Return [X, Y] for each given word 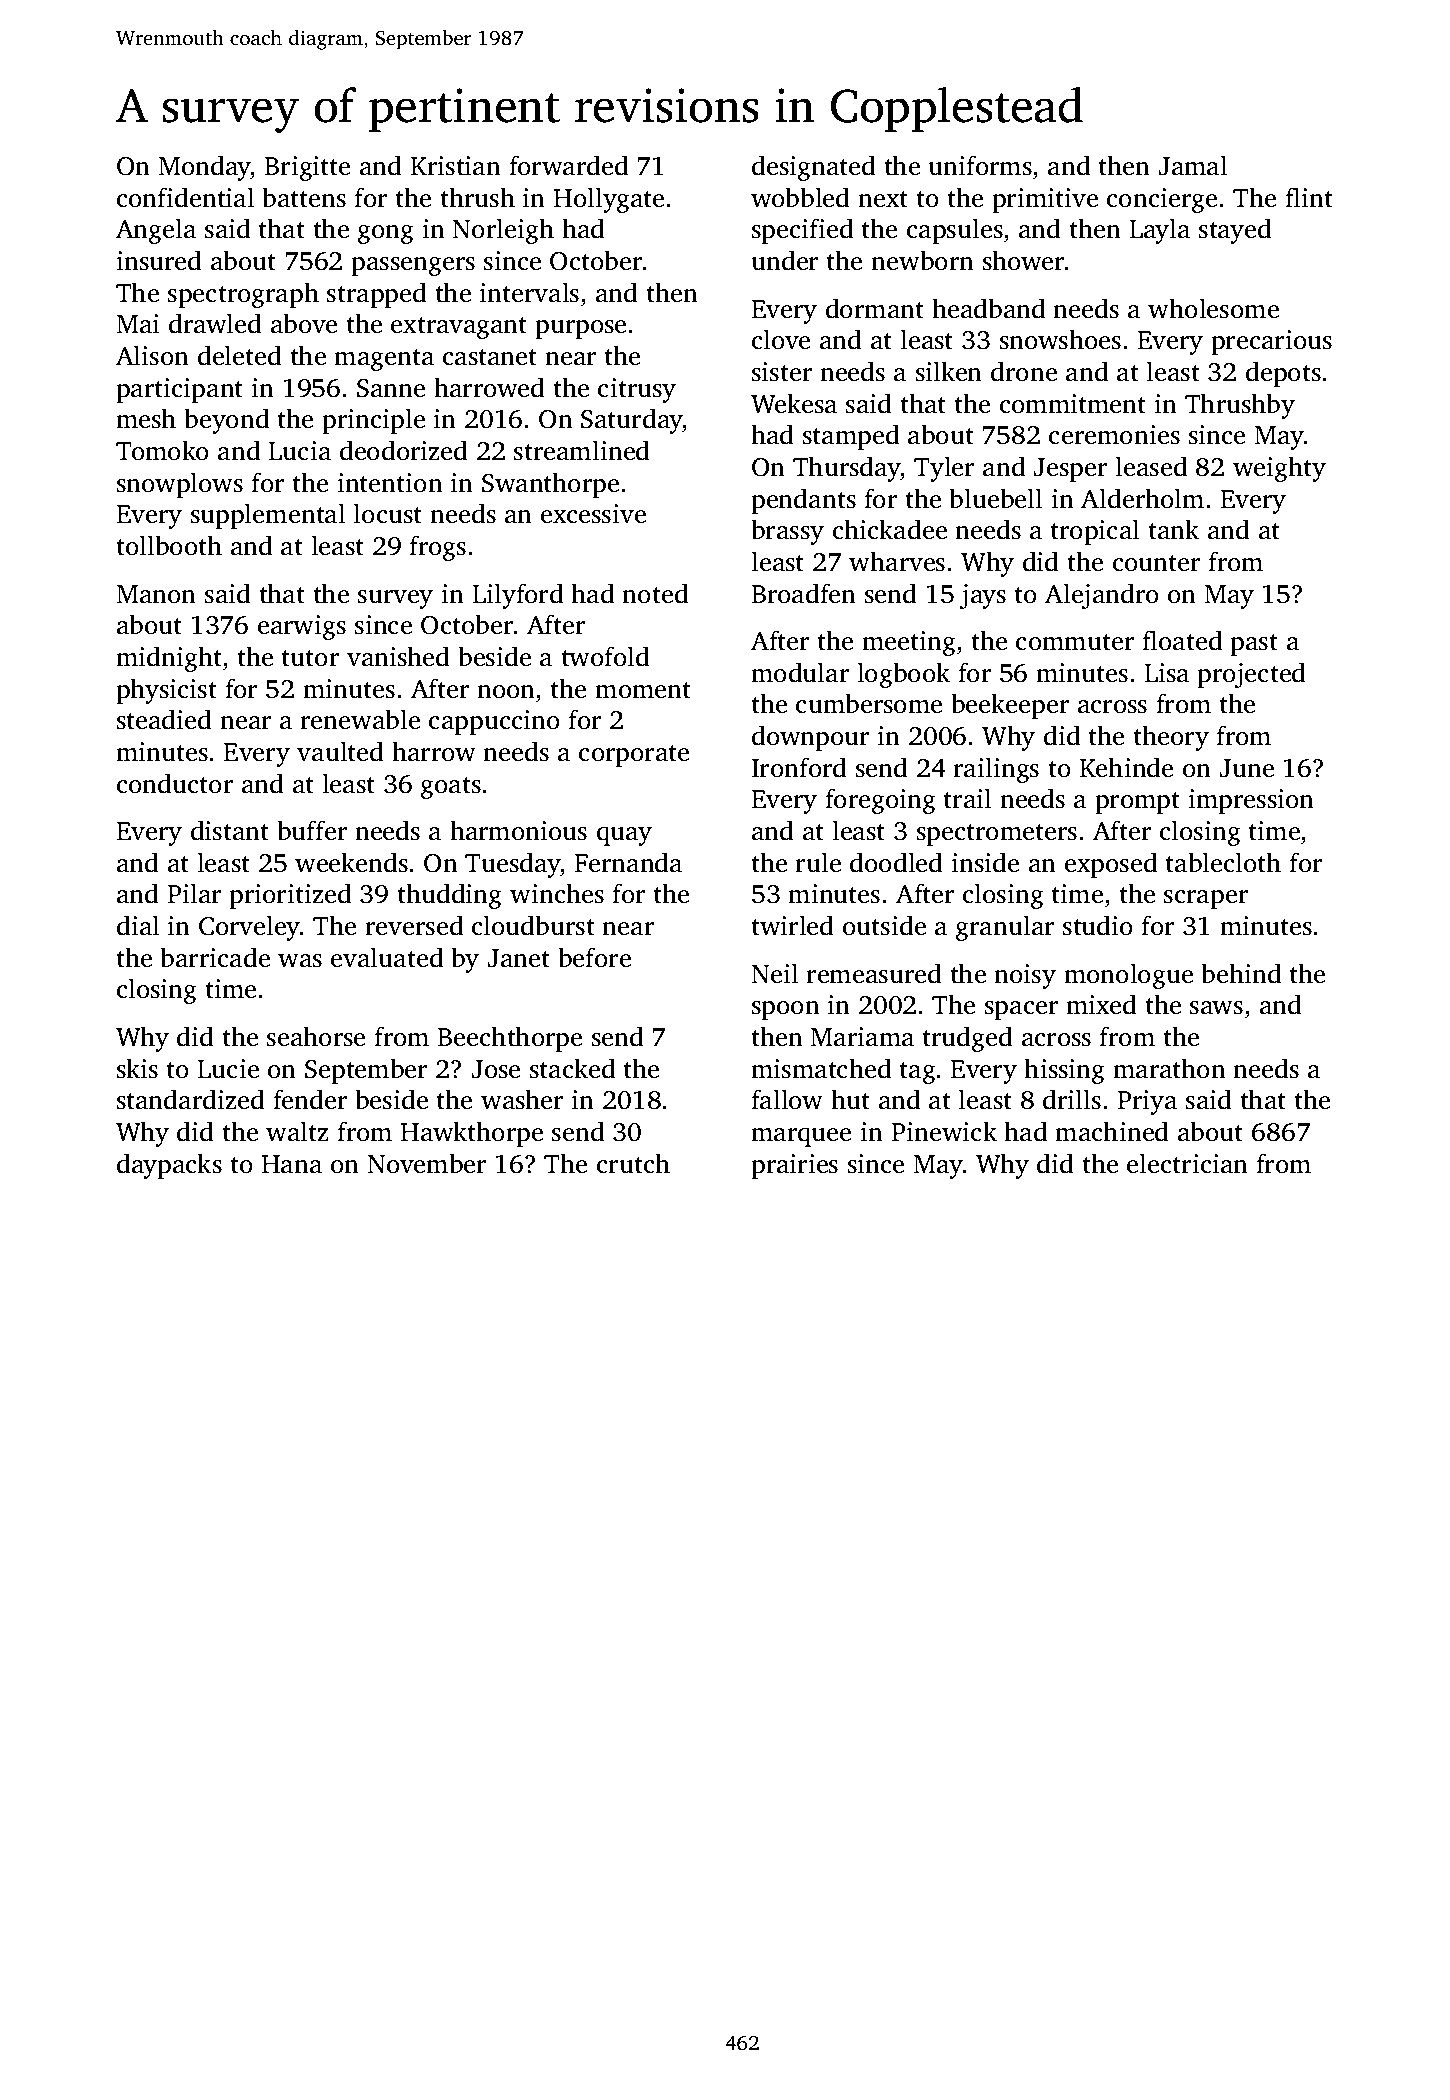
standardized [190, 1099]
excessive [593, 514]
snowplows [180, 485]
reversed [414, 925]
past [1254, 645]
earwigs [302, 627]
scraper [1206, 899]
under [784, 260]
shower [1024, 260]
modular [800, 672]
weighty [1279, 469]
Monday [205, 168]
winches [557, 893]
